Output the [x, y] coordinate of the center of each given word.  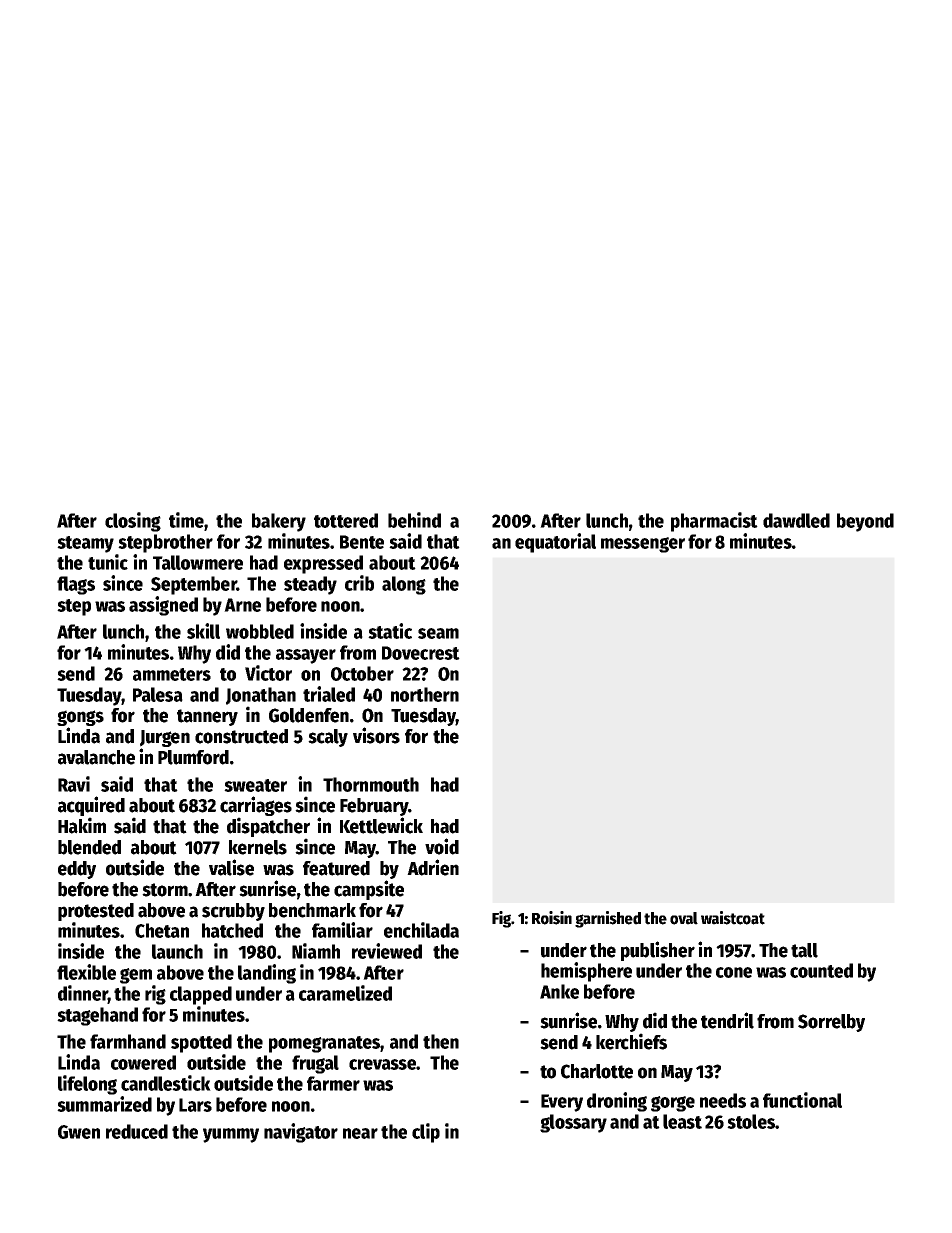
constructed [241, 736]
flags [76, 585]
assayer [306, 656]
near [360, 1133]
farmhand [128, 1041]
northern [425, 694]
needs [723, 1100]
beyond [865, 522]
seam [438, 633]
